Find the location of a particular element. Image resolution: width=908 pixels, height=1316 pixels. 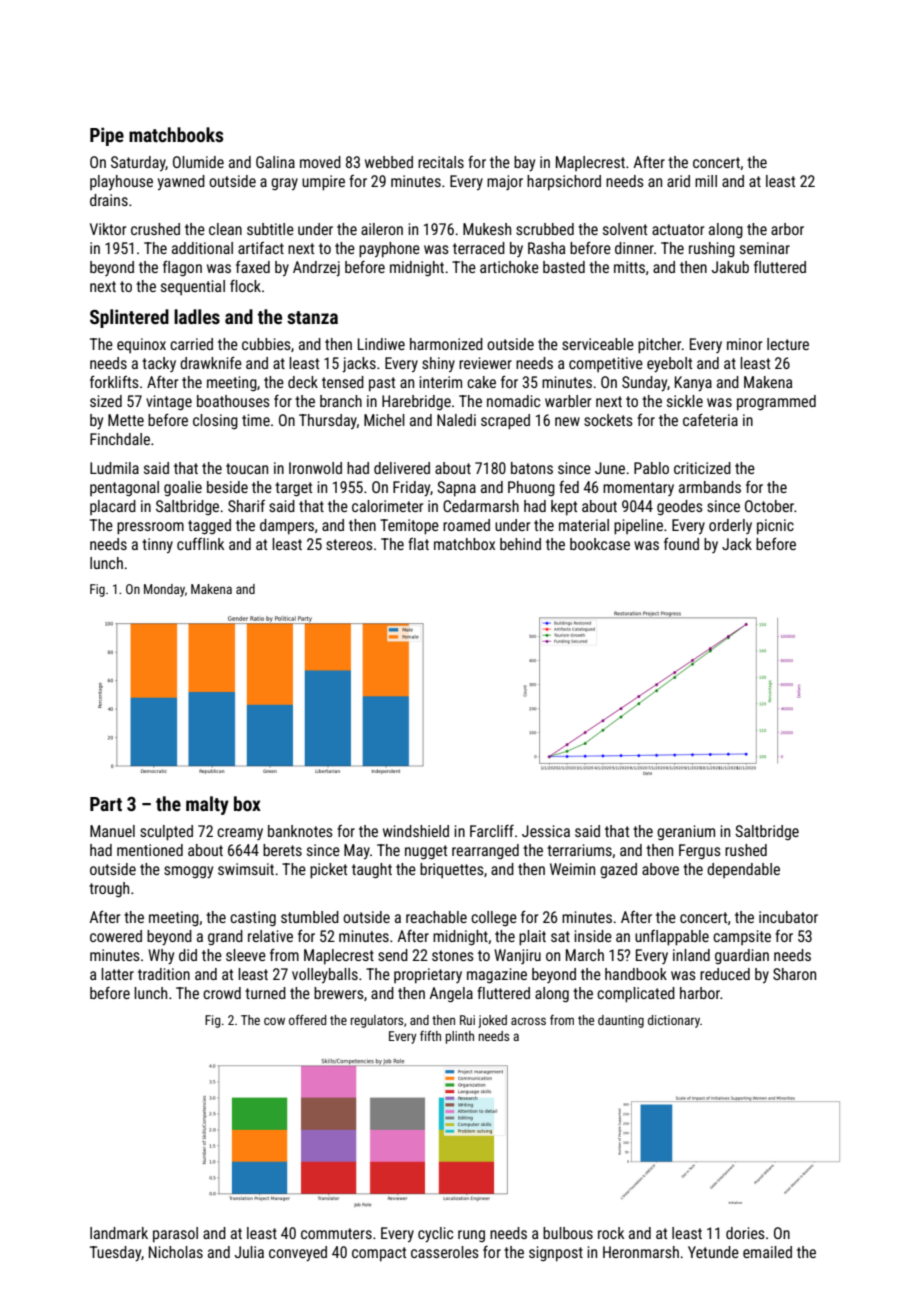

bay is located at coordinates (524, 163).
